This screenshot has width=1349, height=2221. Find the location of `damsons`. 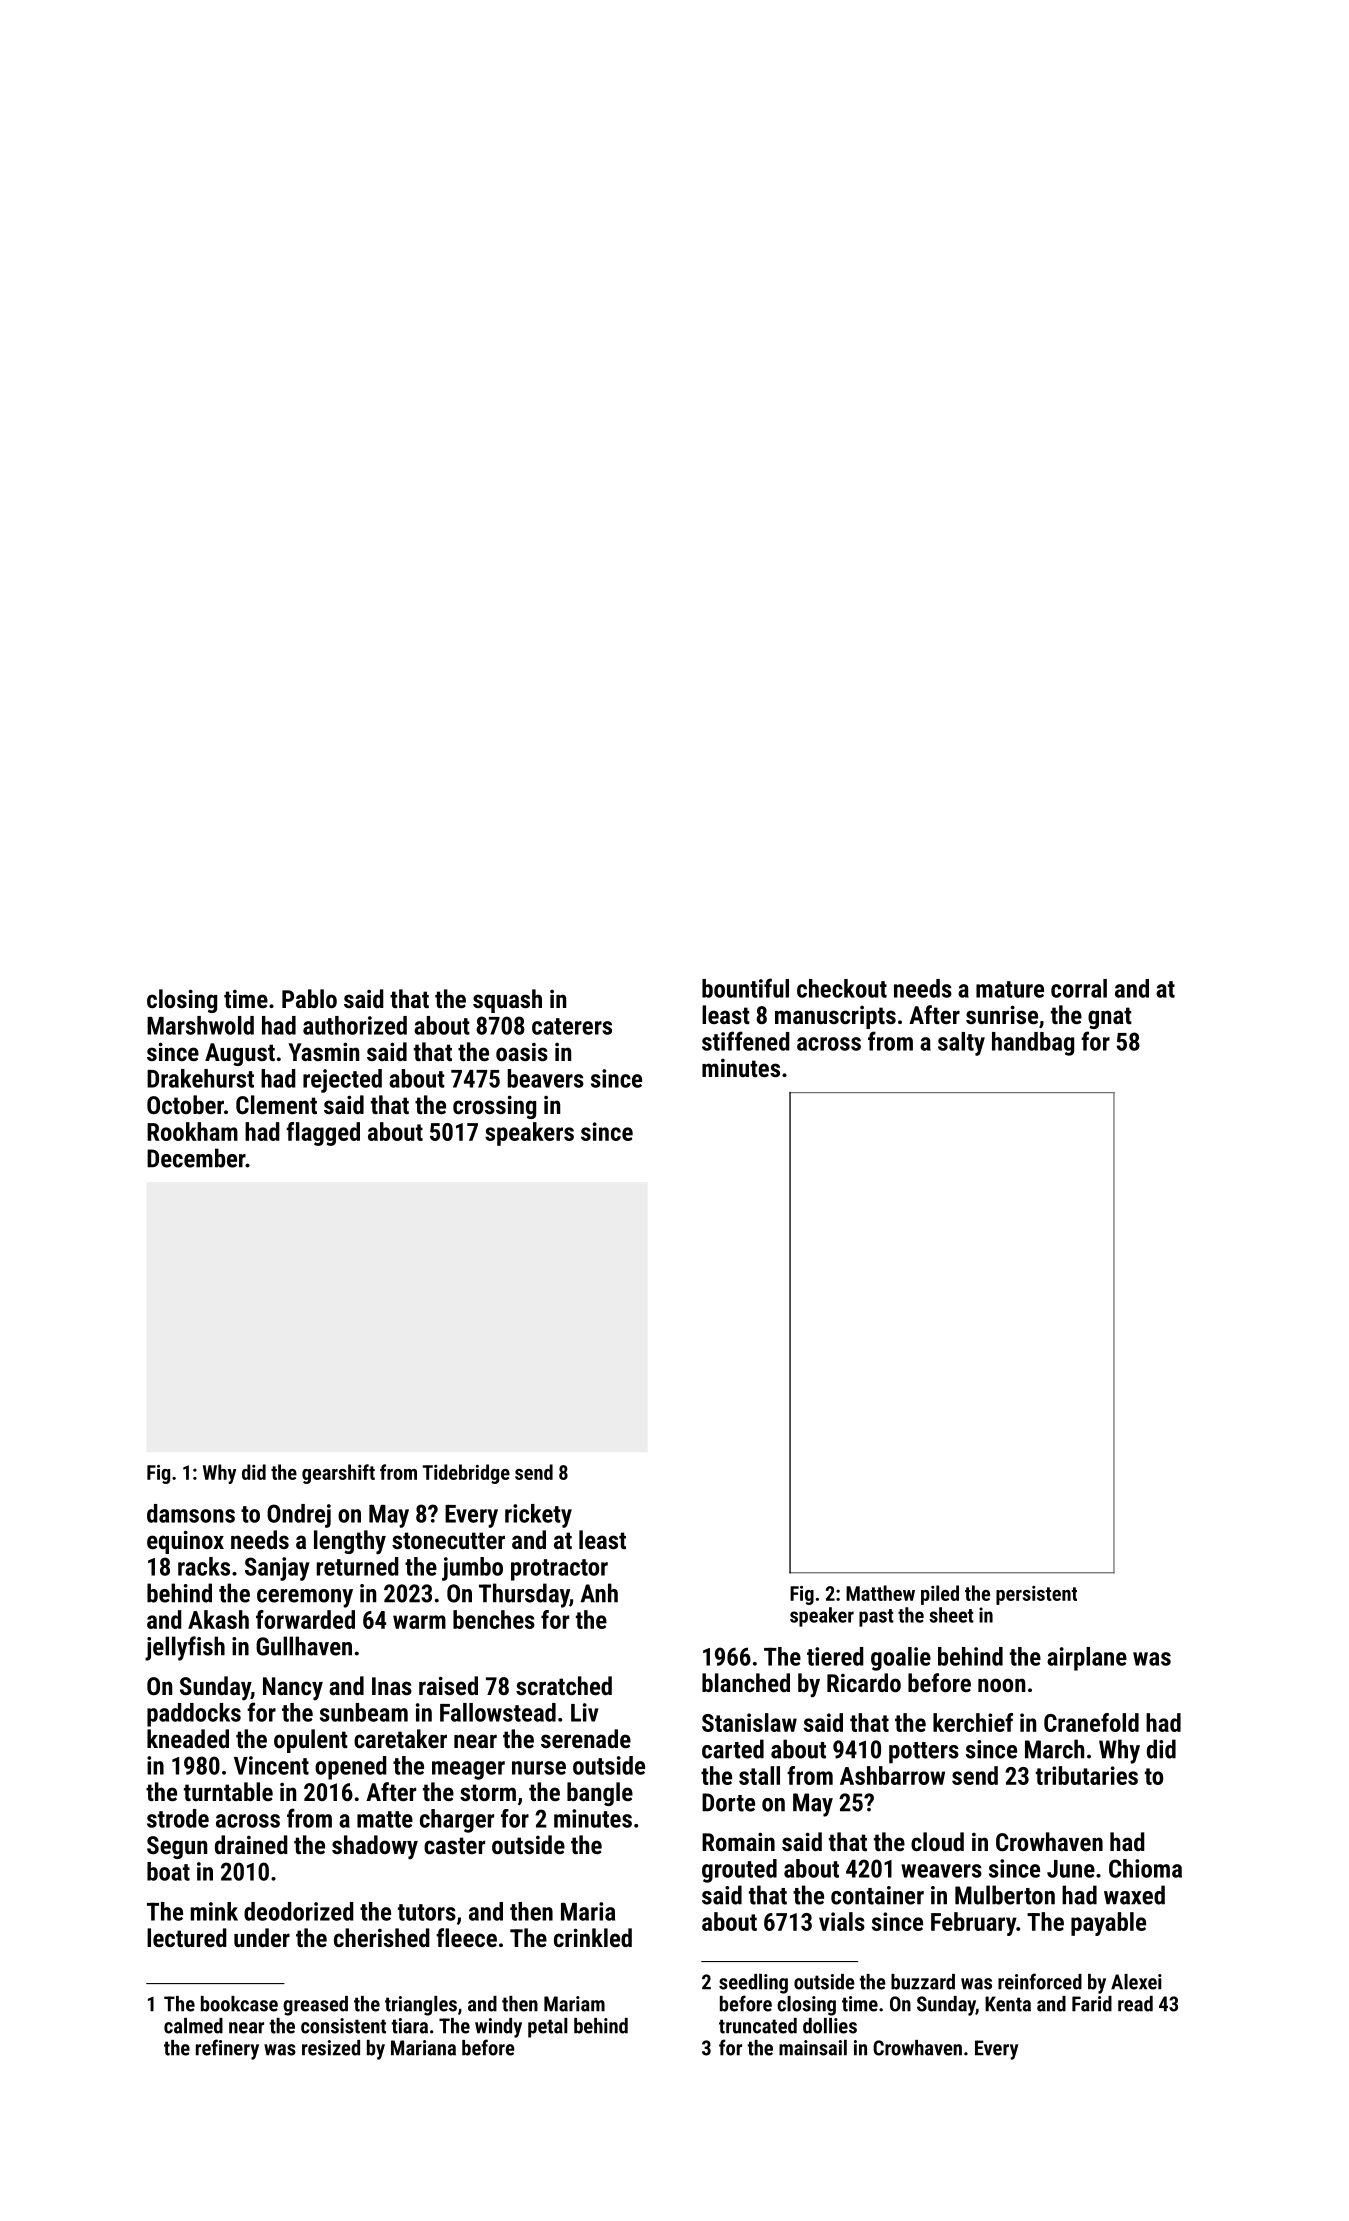

damsons is located at coordinates (191, 1513).
